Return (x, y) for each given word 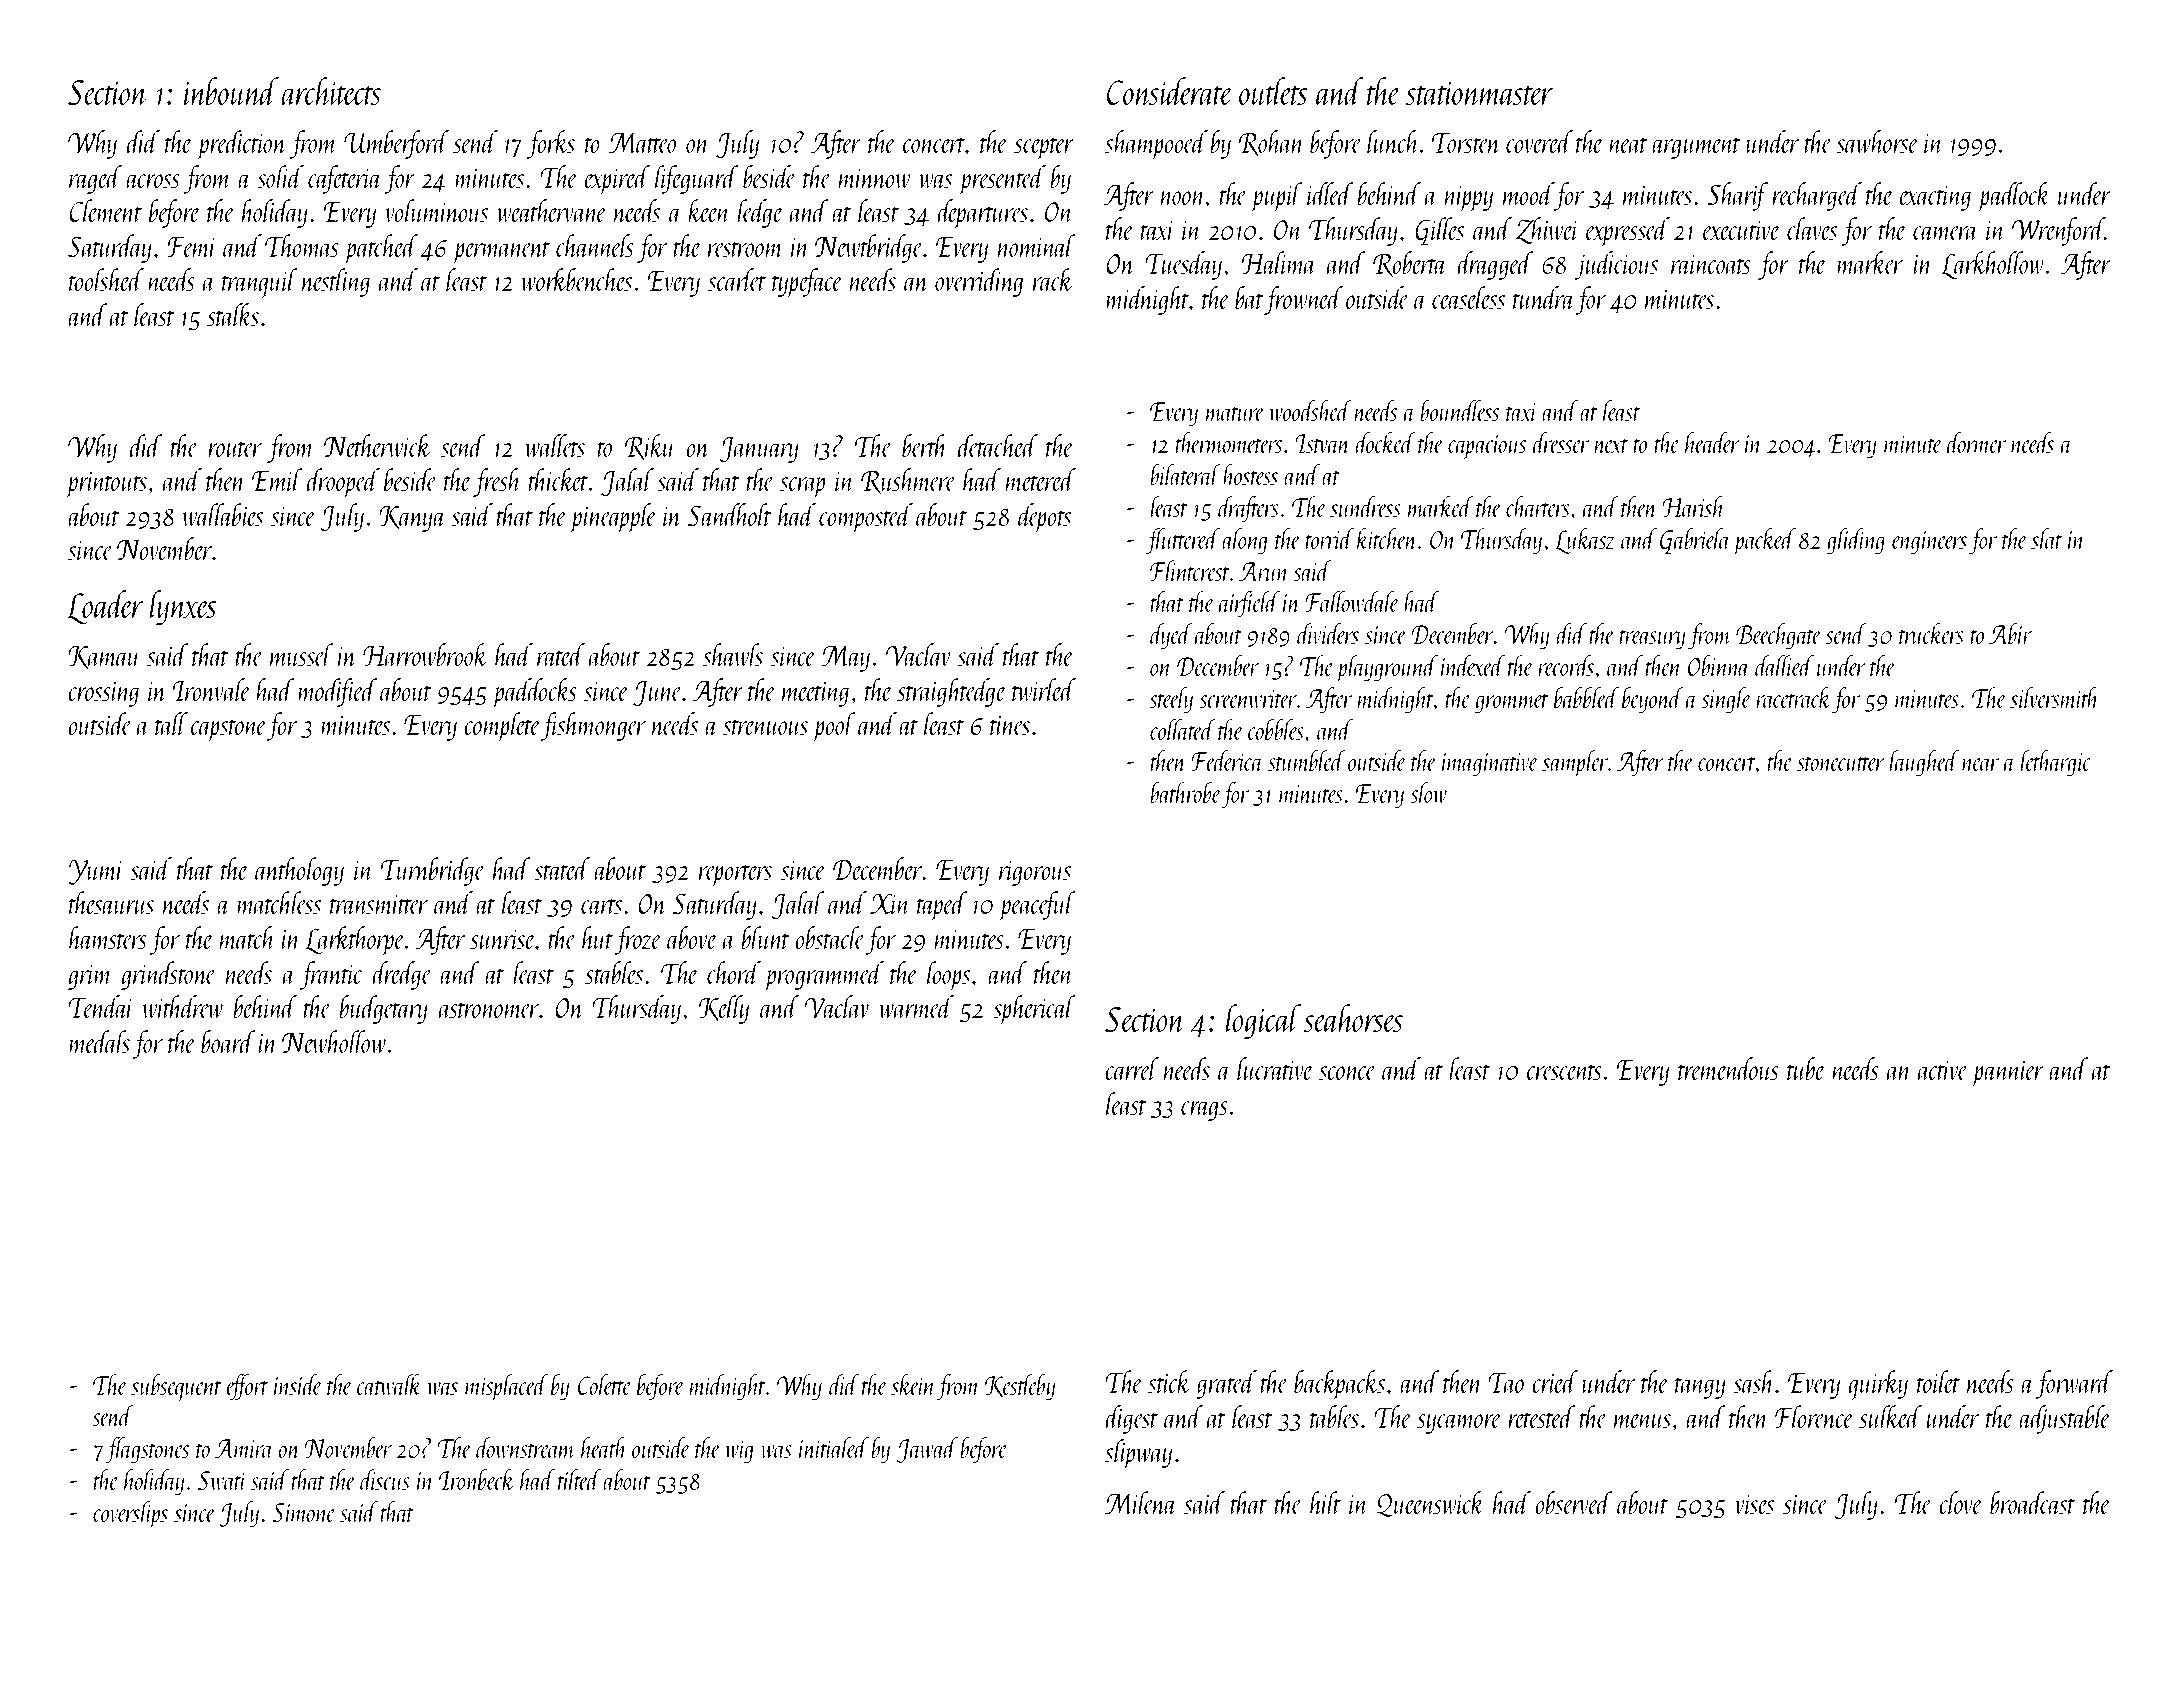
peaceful (1037, 906)
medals (99, 1041)
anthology (299, 871)
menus (1642, 1421)
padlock (2014, 197)
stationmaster (1479, 93)
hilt (1325, 1502)
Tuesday (1183, 265)
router (235, 449)
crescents (1564, 1072)
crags (1204, 1111)
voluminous (436, 210)
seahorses (1353, 1018)
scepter (1044, 148)
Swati (222, 1480)
